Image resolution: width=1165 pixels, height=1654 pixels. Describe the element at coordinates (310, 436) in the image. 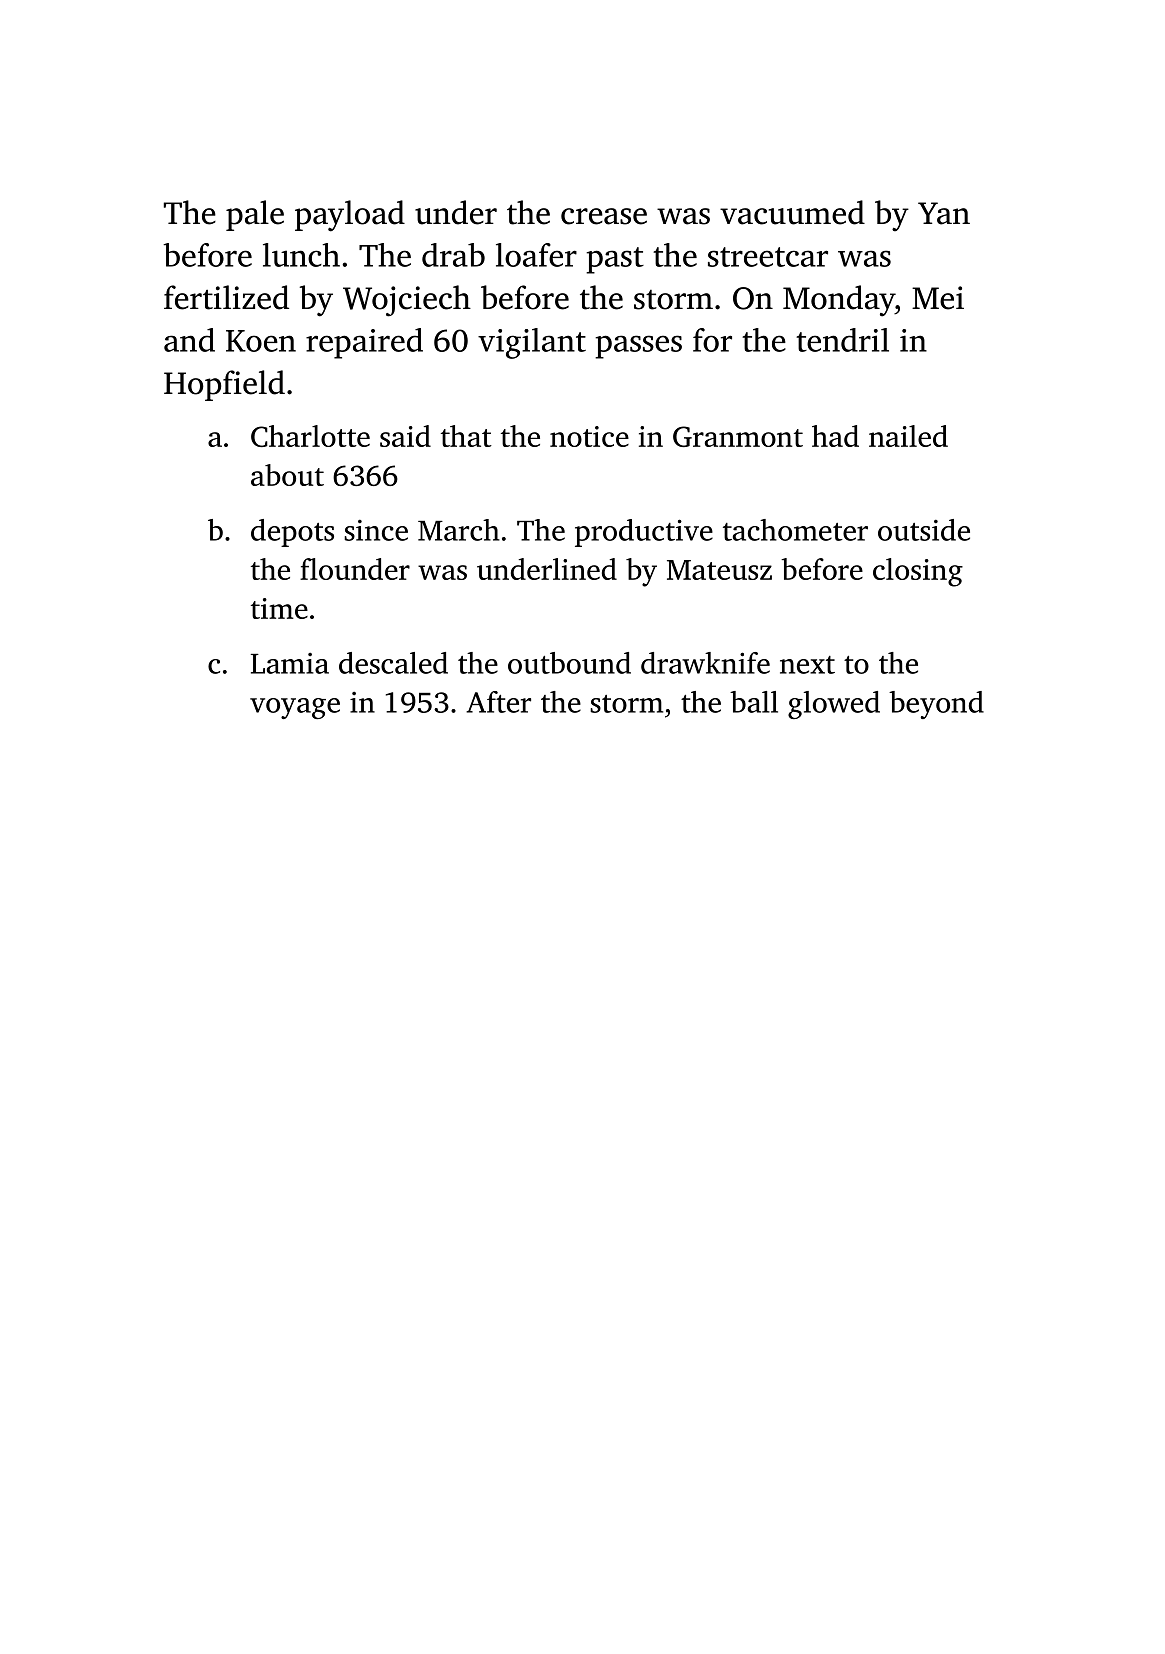

I see `Charlotte` at that location.
